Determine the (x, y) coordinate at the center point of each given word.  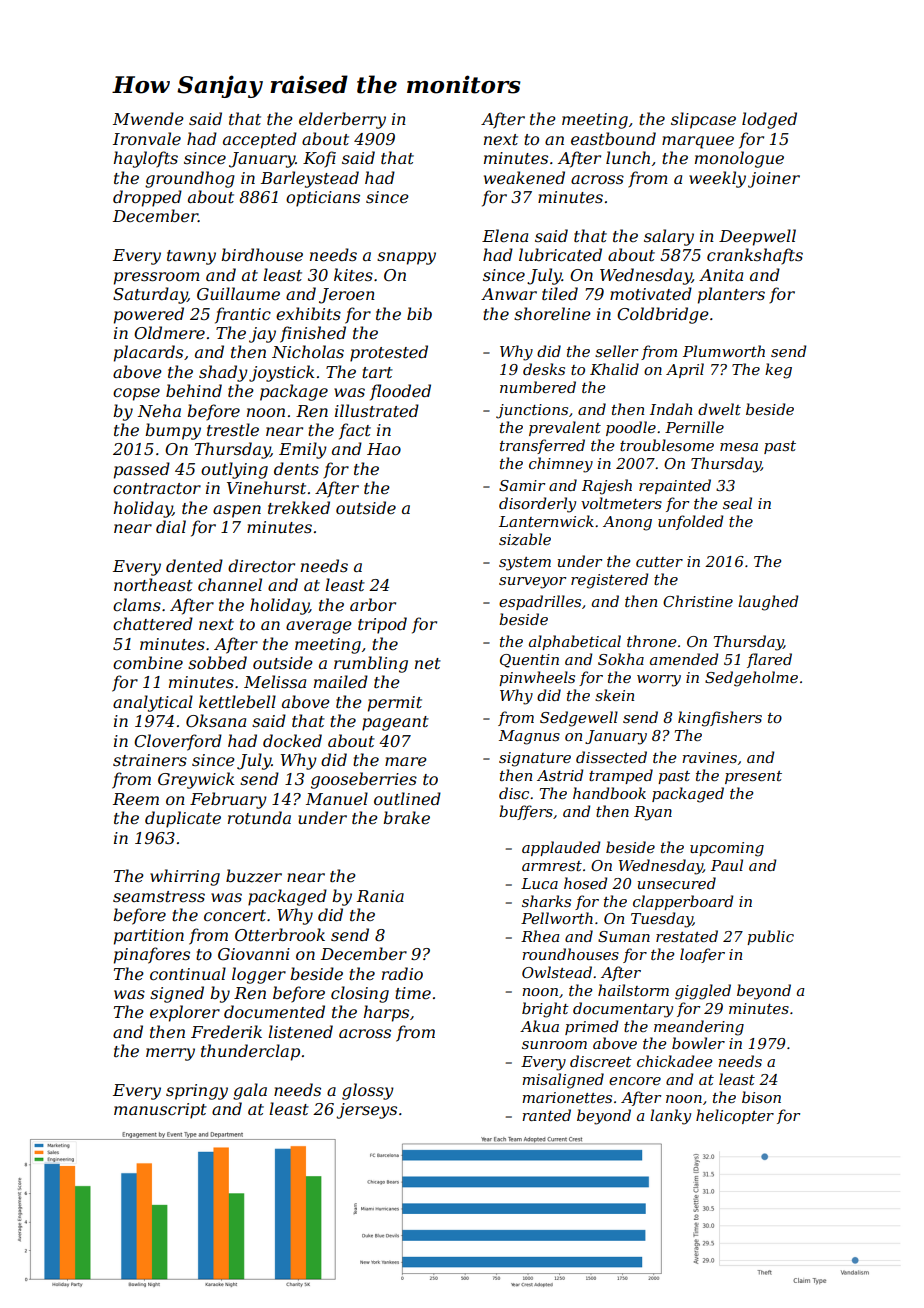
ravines (709, 757)
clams (137, 604)
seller (616, 351)
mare (406, 761)
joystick (281, 373)
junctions (532, 411)
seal (737, 503)
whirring (185, 877)
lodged (769, 120)
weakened (524, 177)
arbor (373, 604)
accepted (260, 140)
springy (197, 1092)
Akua (539, 1026)
